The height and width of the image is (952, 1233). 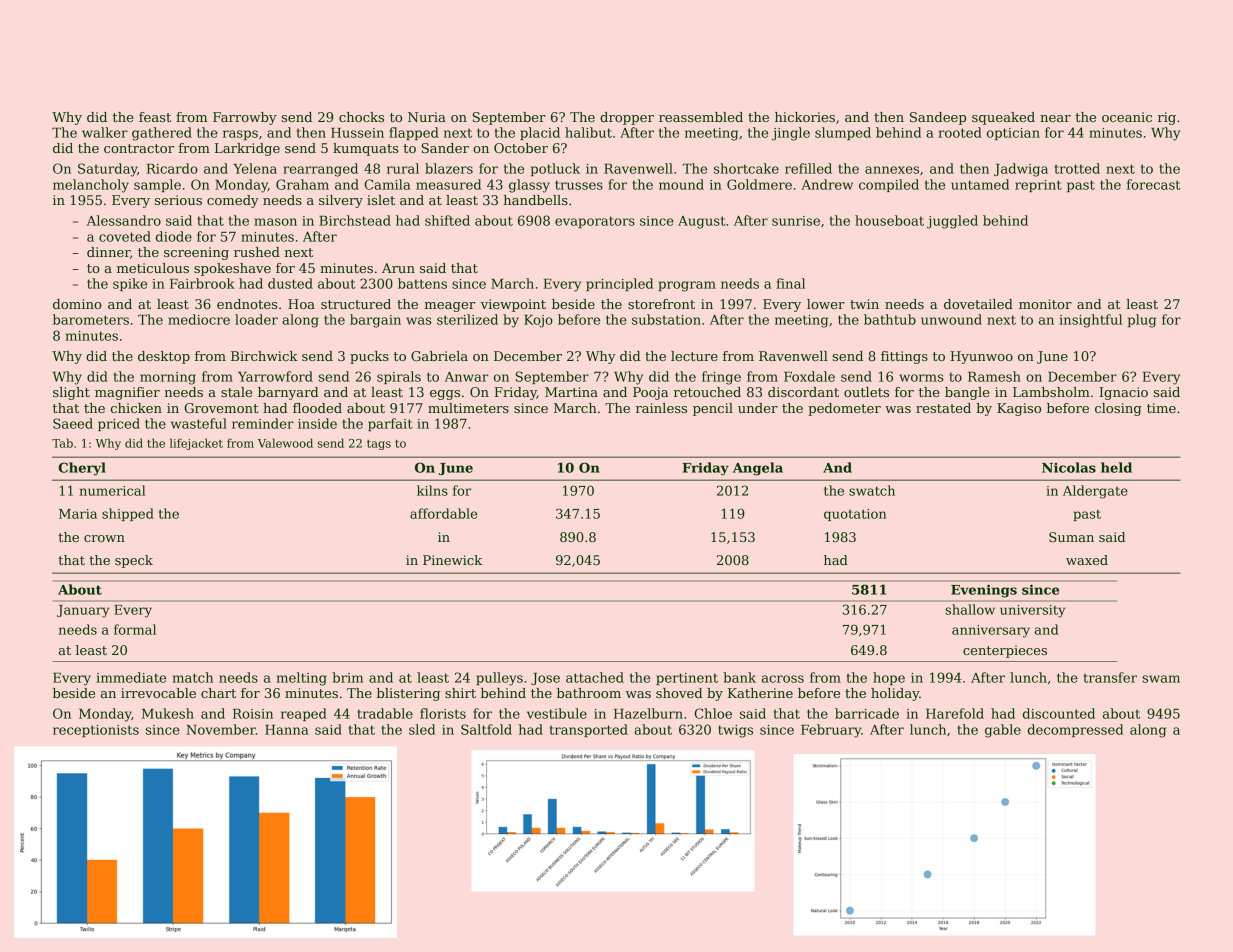 What do you see at coordinates (892, 170) in the image?
I see `annexes` at bounding box center [892, 170].
